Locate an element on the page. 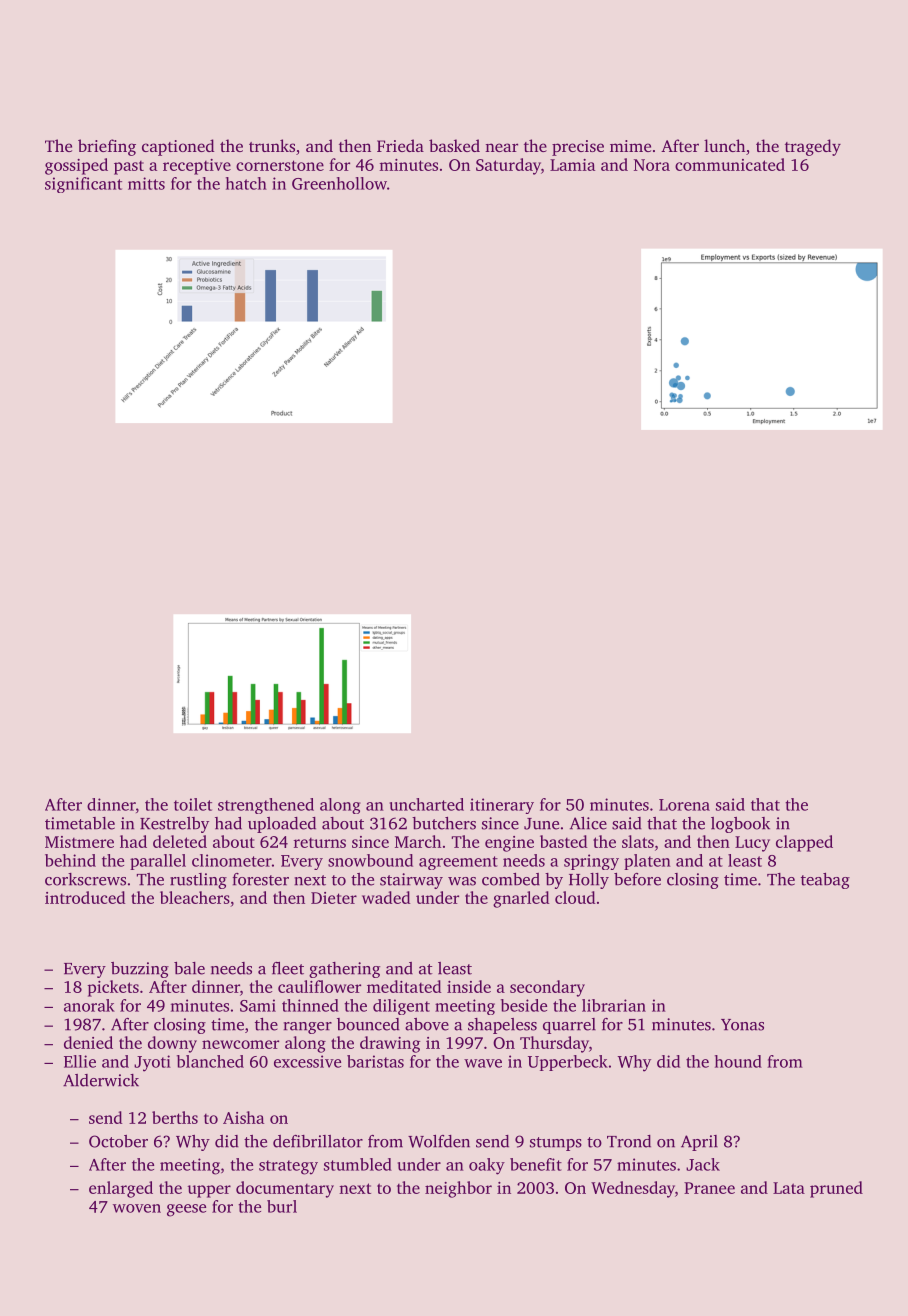  logbook is located at coordinates (740, 825).
